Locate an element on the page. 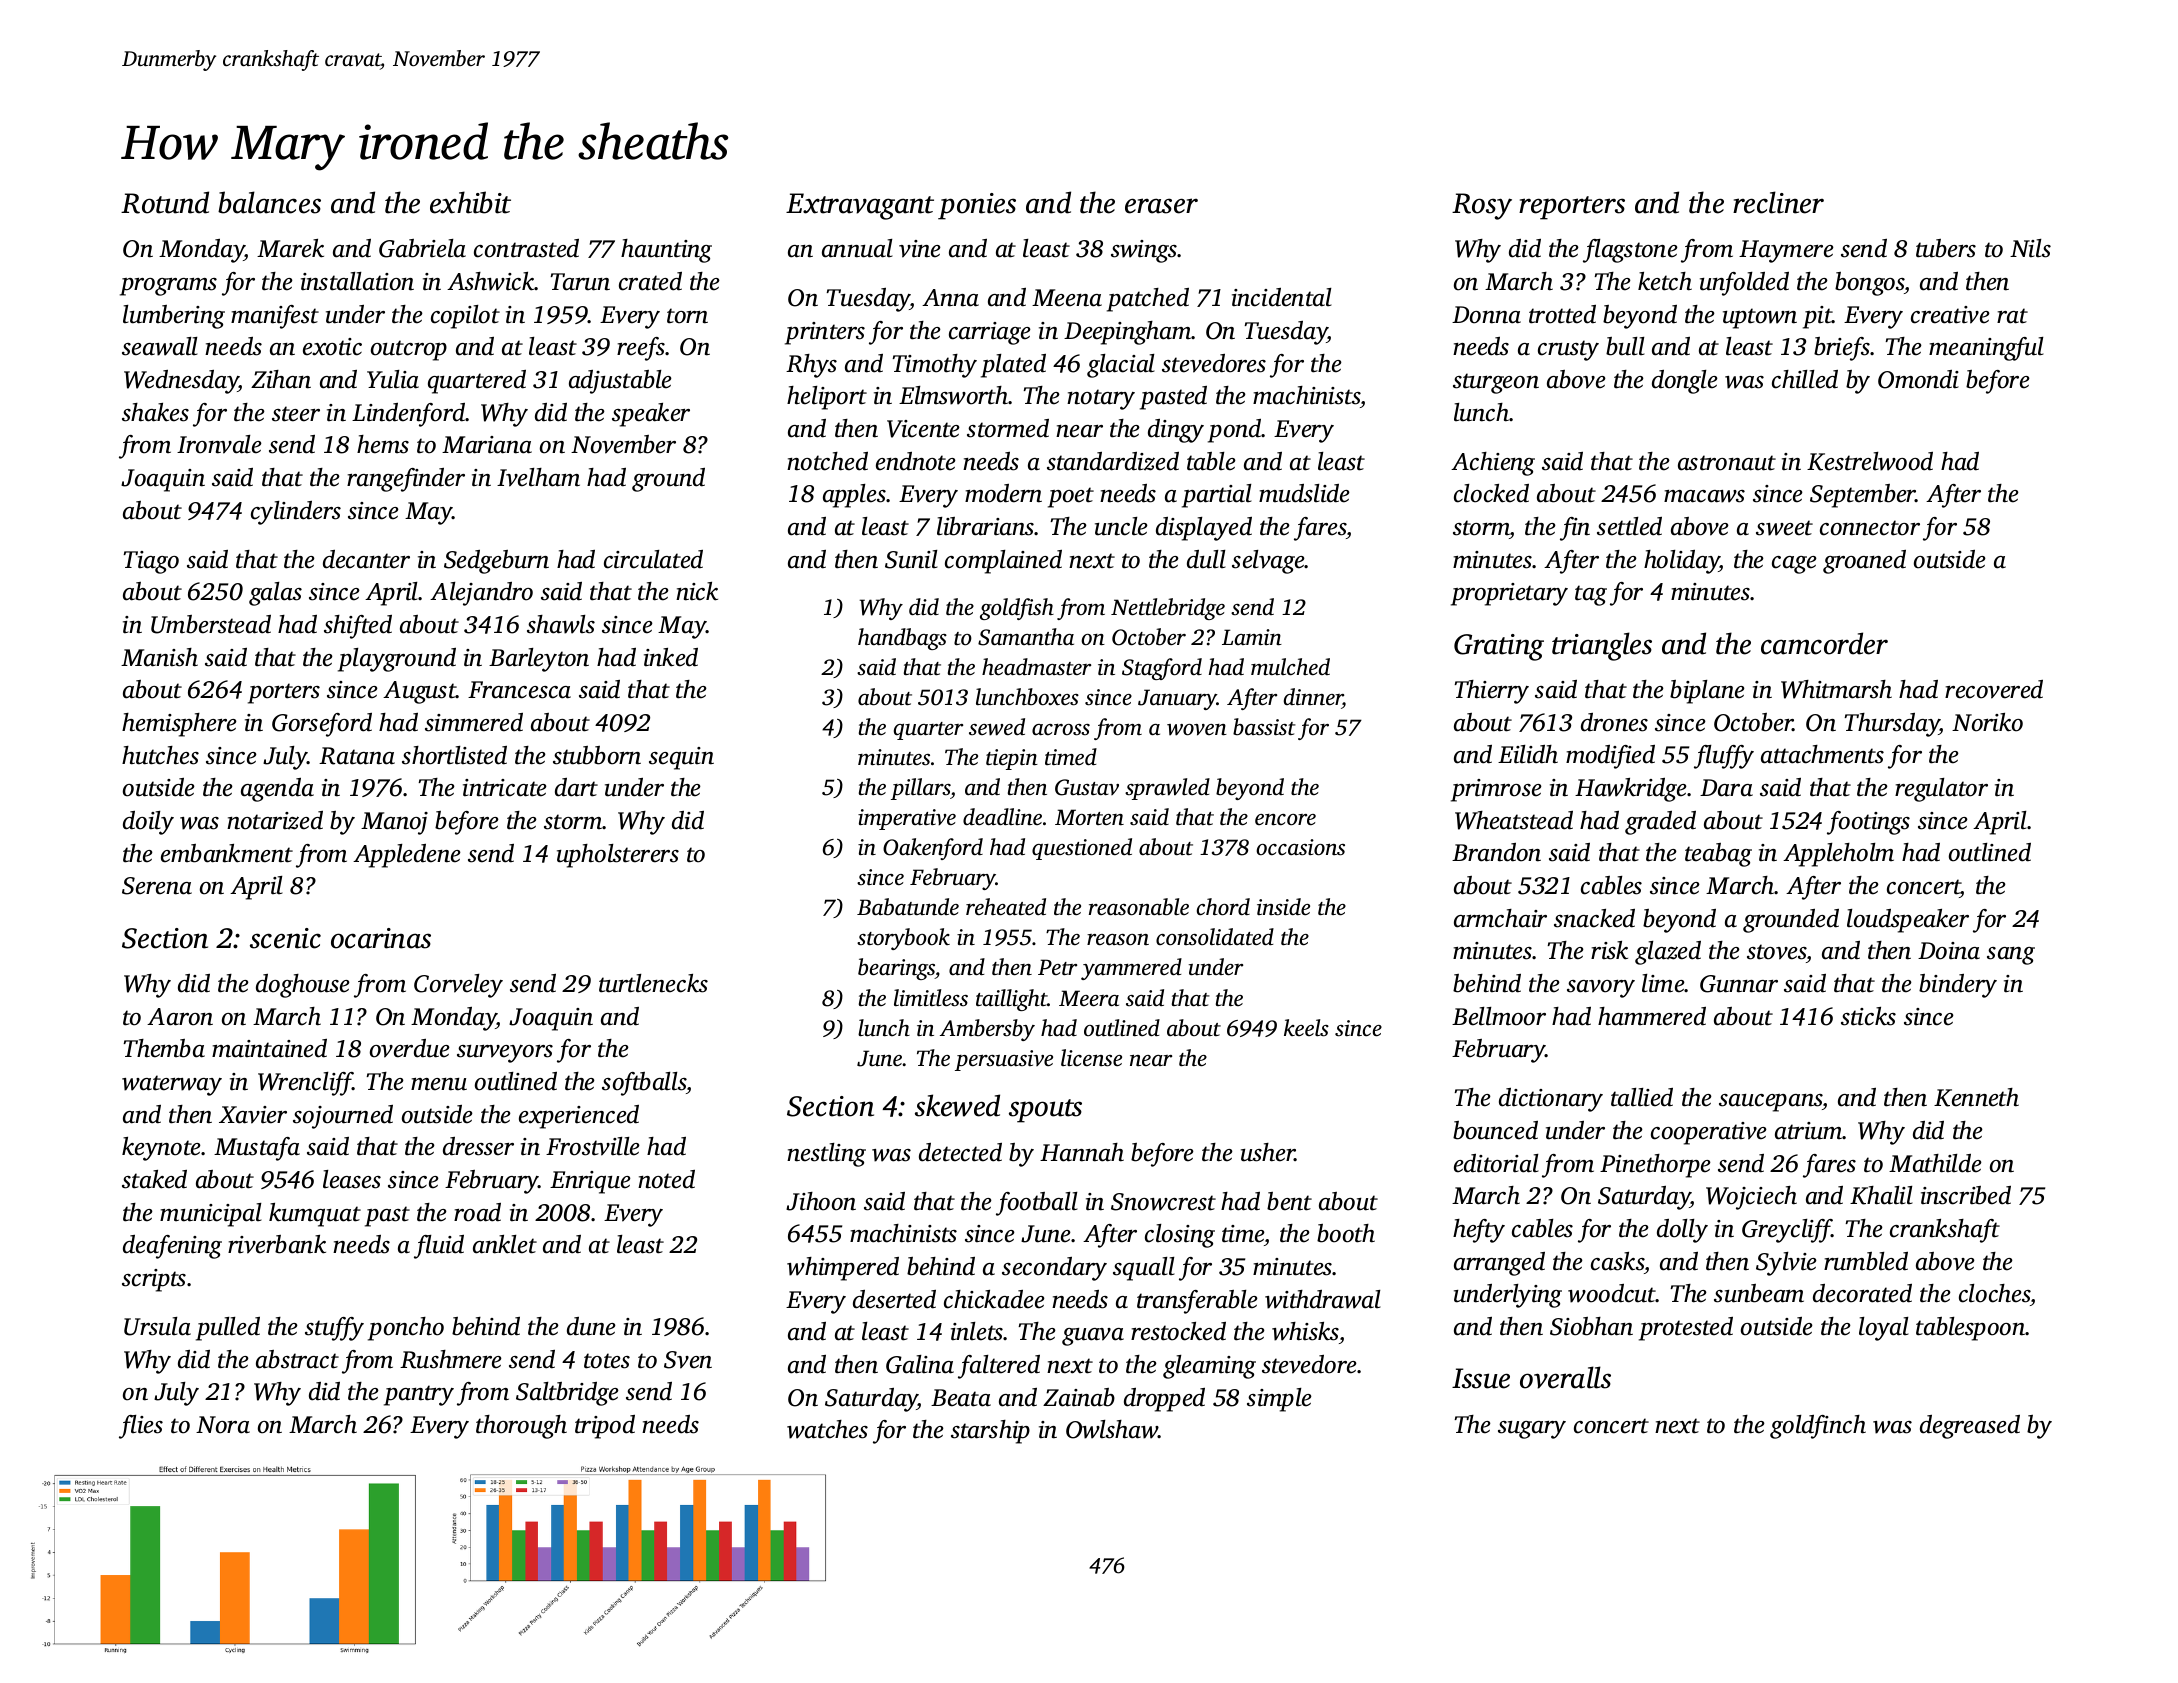 The image size is (2178, 1683). tripod is located at coordinates (605, 1427).
